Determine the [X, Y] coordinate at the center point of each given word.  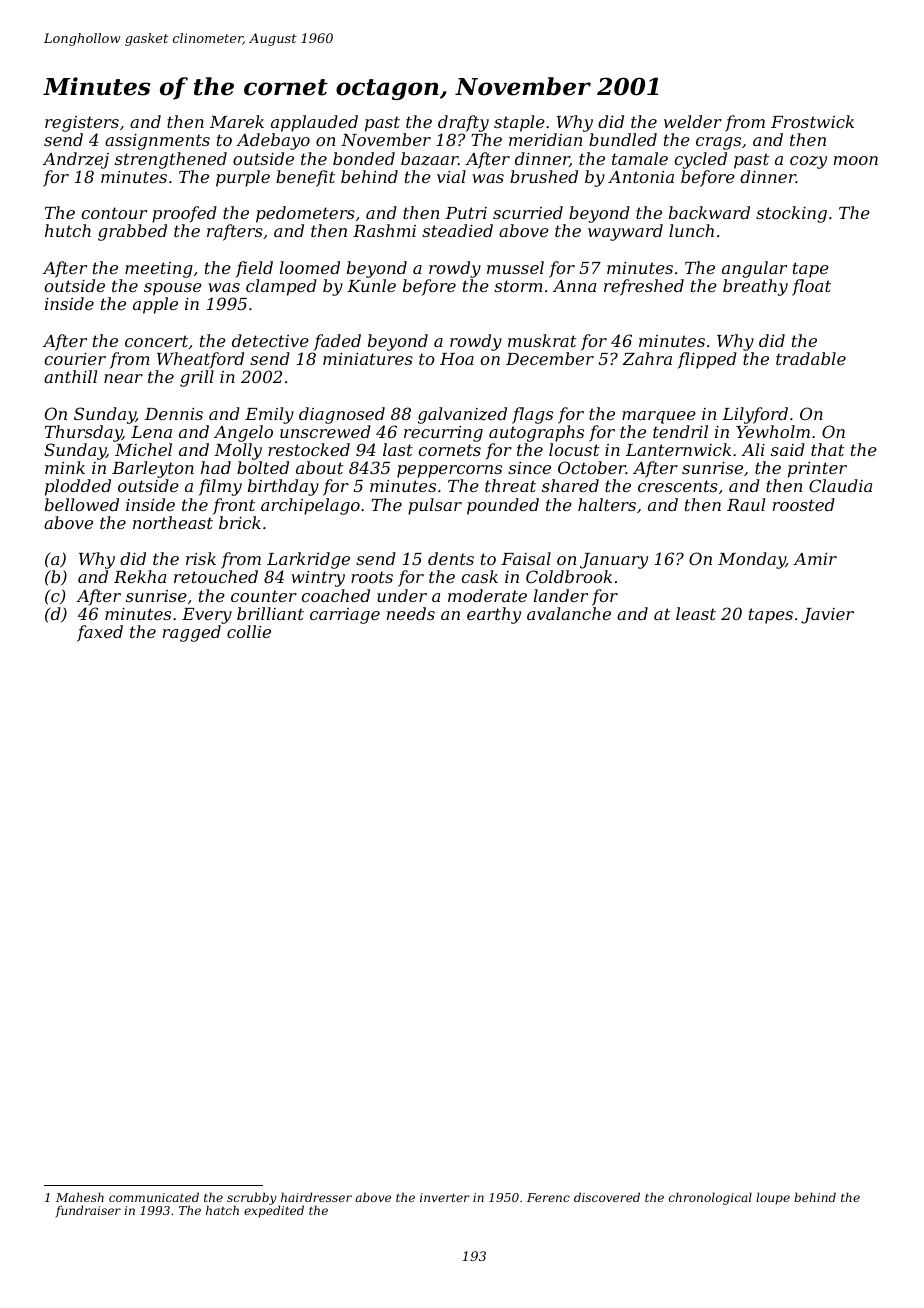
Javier [827, 616]
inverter [445, 1197]
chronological [710, 1198]
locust [574, 449]
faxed [100, 633]
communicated [154, 1197]
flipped [707, 360]
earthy [494, 615]
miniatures [368, 359]
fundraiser [88, 1211]
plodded [78, 487]
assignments [157, 142]
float [811, 287]
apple [155, 305]
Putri [466, 213]
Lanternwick [678, 449]
